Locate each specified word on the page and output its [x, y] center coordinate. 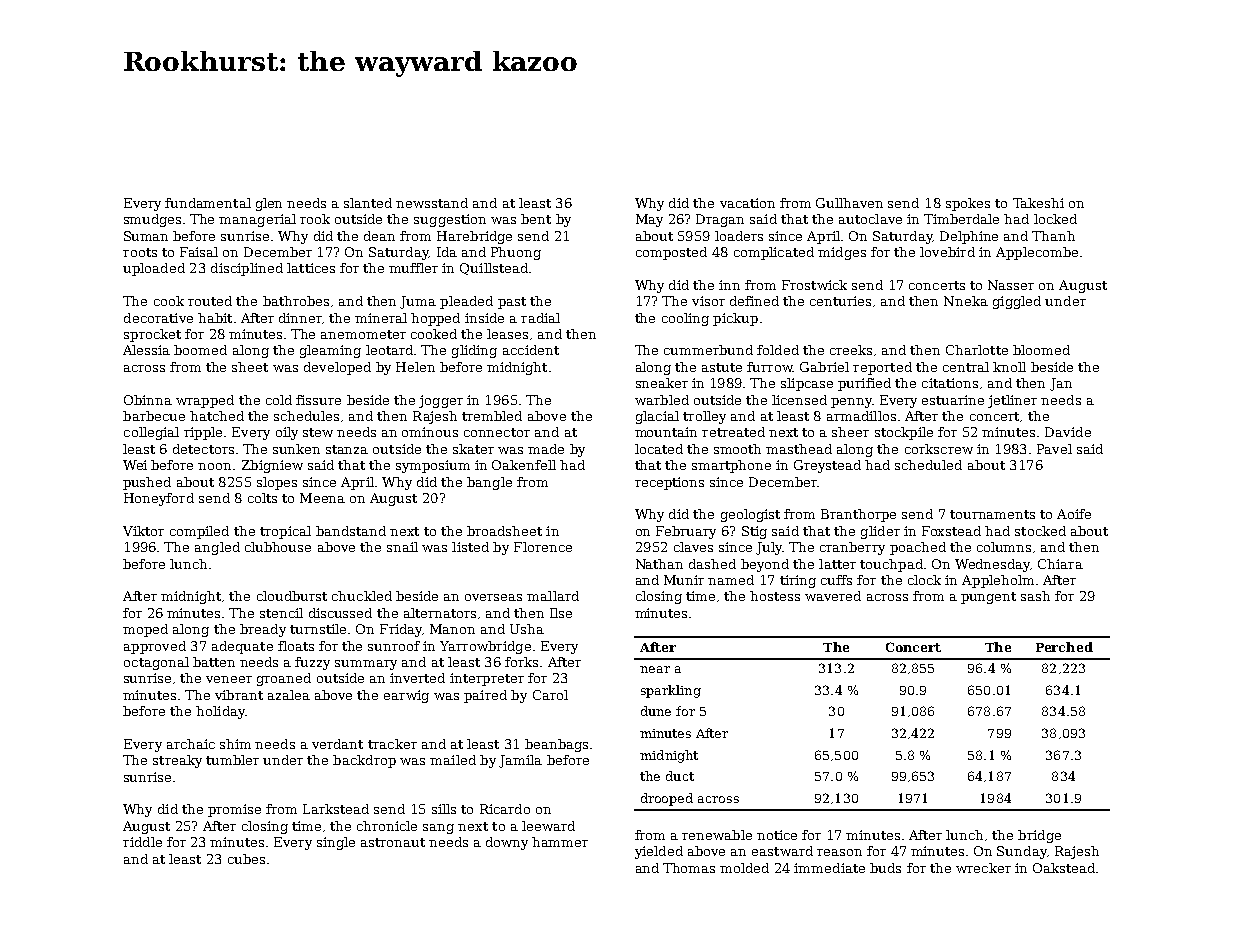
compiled [199, 532]
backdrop [364, 761]
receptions [669, 483]
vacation [747, 203]
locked [1055, 219]
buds [885, 868]
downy [507, 843]
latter [837, 564]
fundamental [208, 203]
